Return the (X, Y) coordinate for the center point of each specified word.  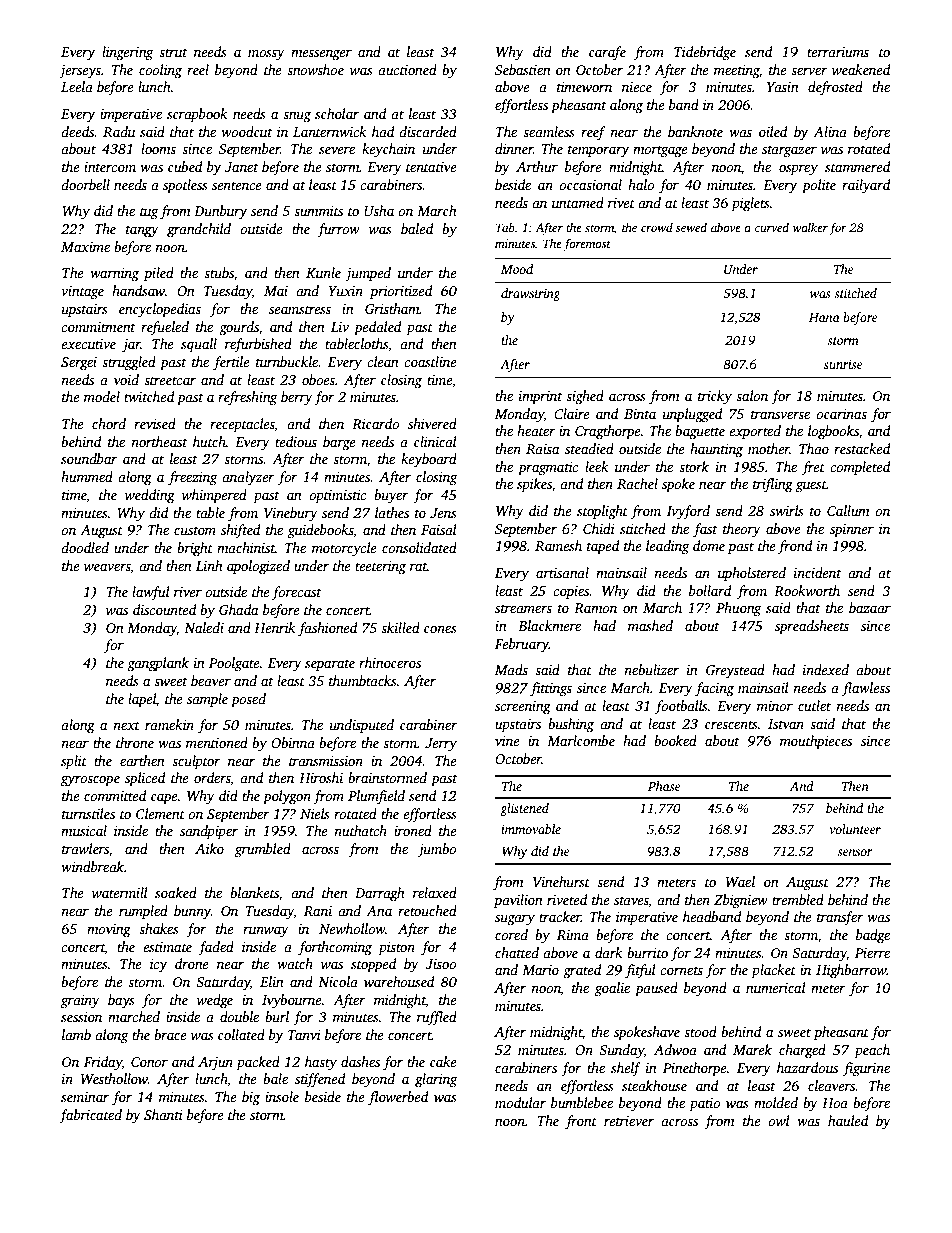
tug (149, 213)
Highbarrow (851, 971)
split (74, 762)
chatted (517, 952)
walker (810, 227)
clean (383, 361)
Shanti (163, 1114)
